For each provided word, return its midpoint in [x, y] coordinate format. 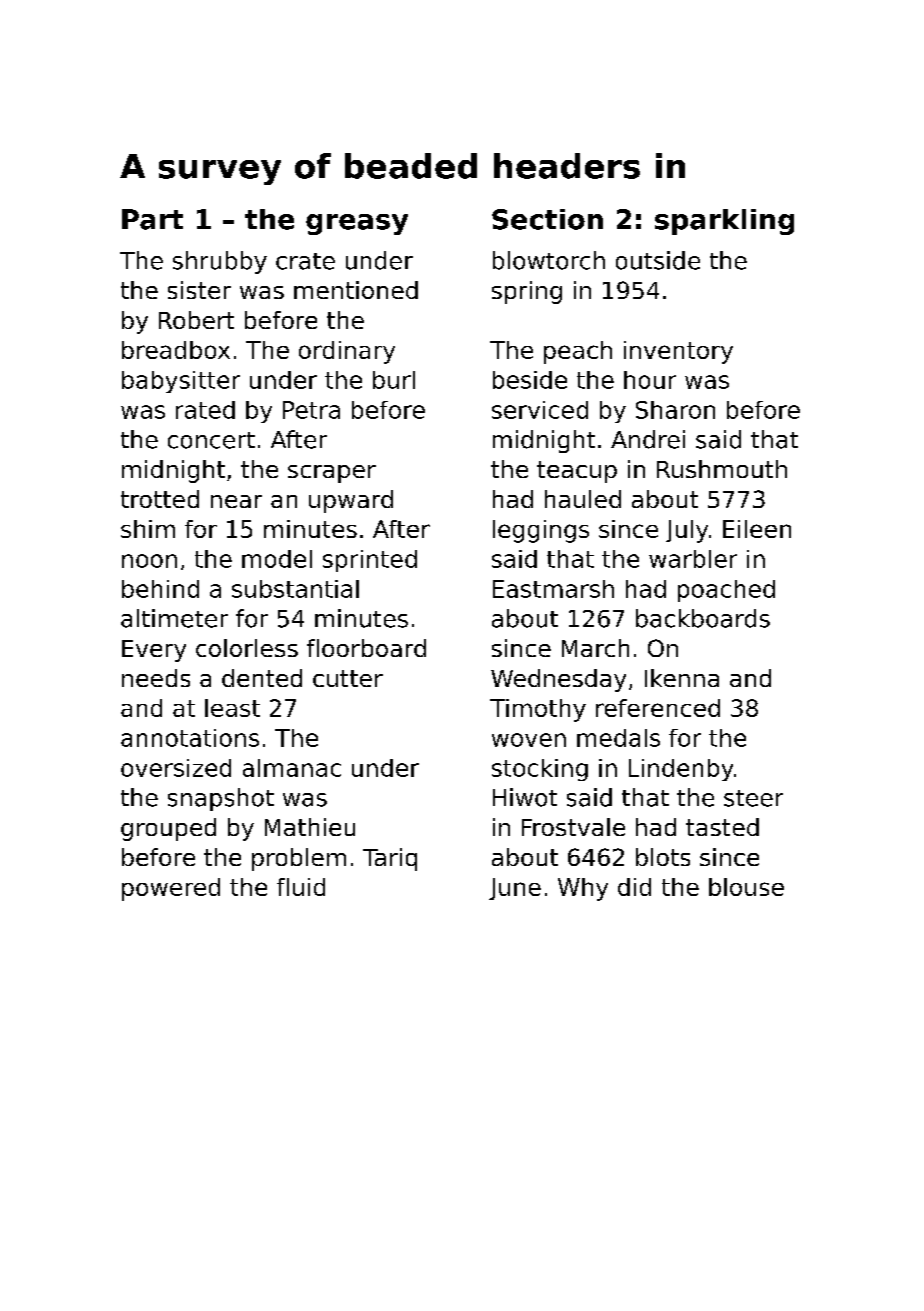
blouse [746, 887]
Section [547, 219]
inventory [678, 352]
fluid [301, 887]
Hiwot [525, 797]
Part [152, 219]
